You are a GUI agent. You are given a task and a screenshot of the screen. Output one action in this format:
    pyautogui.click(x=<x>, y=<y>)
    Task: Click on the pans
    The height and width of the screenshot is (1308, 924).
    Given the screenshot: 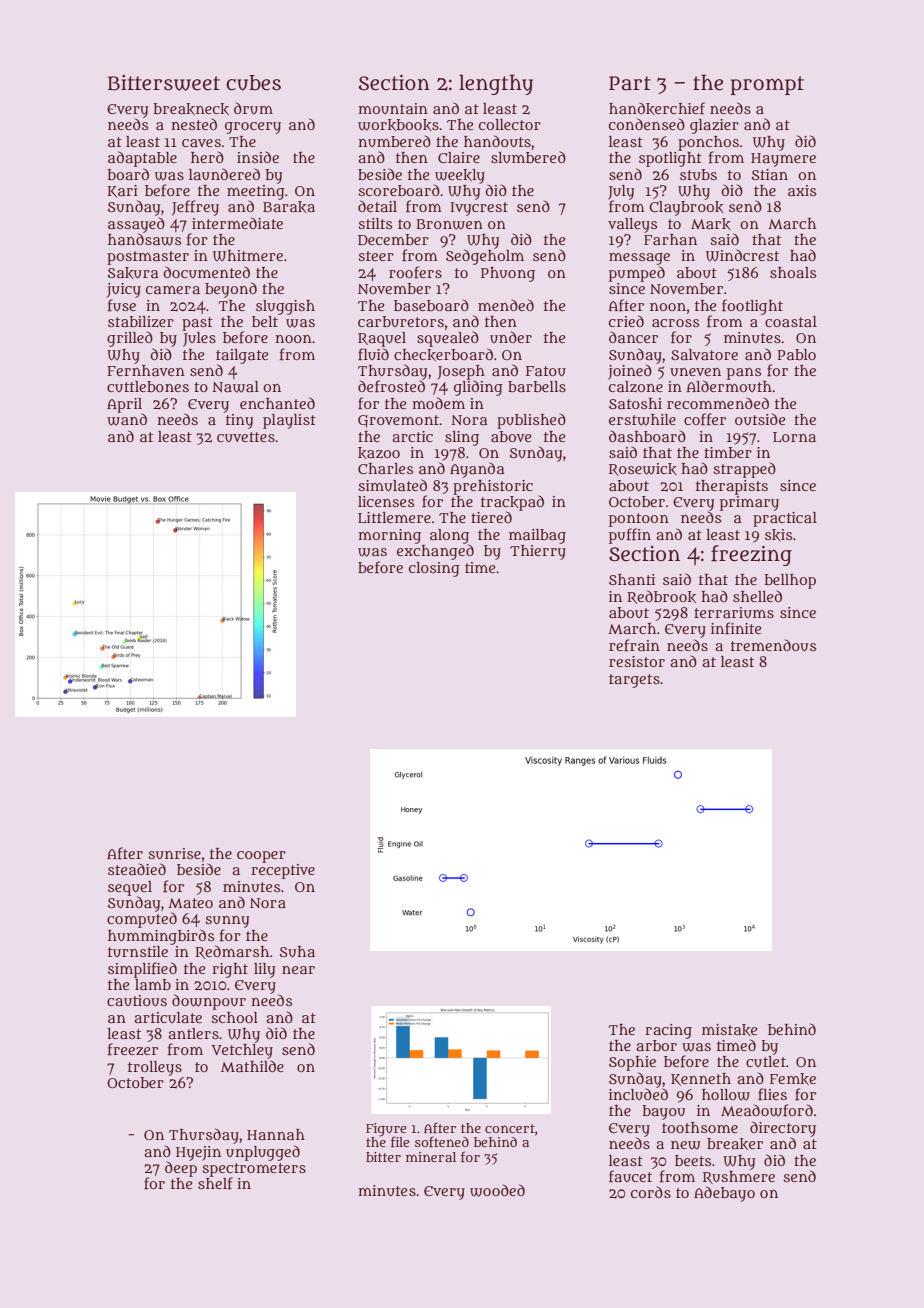 What is the action you would take?
    pyautogui.click(x=744, y=374)
